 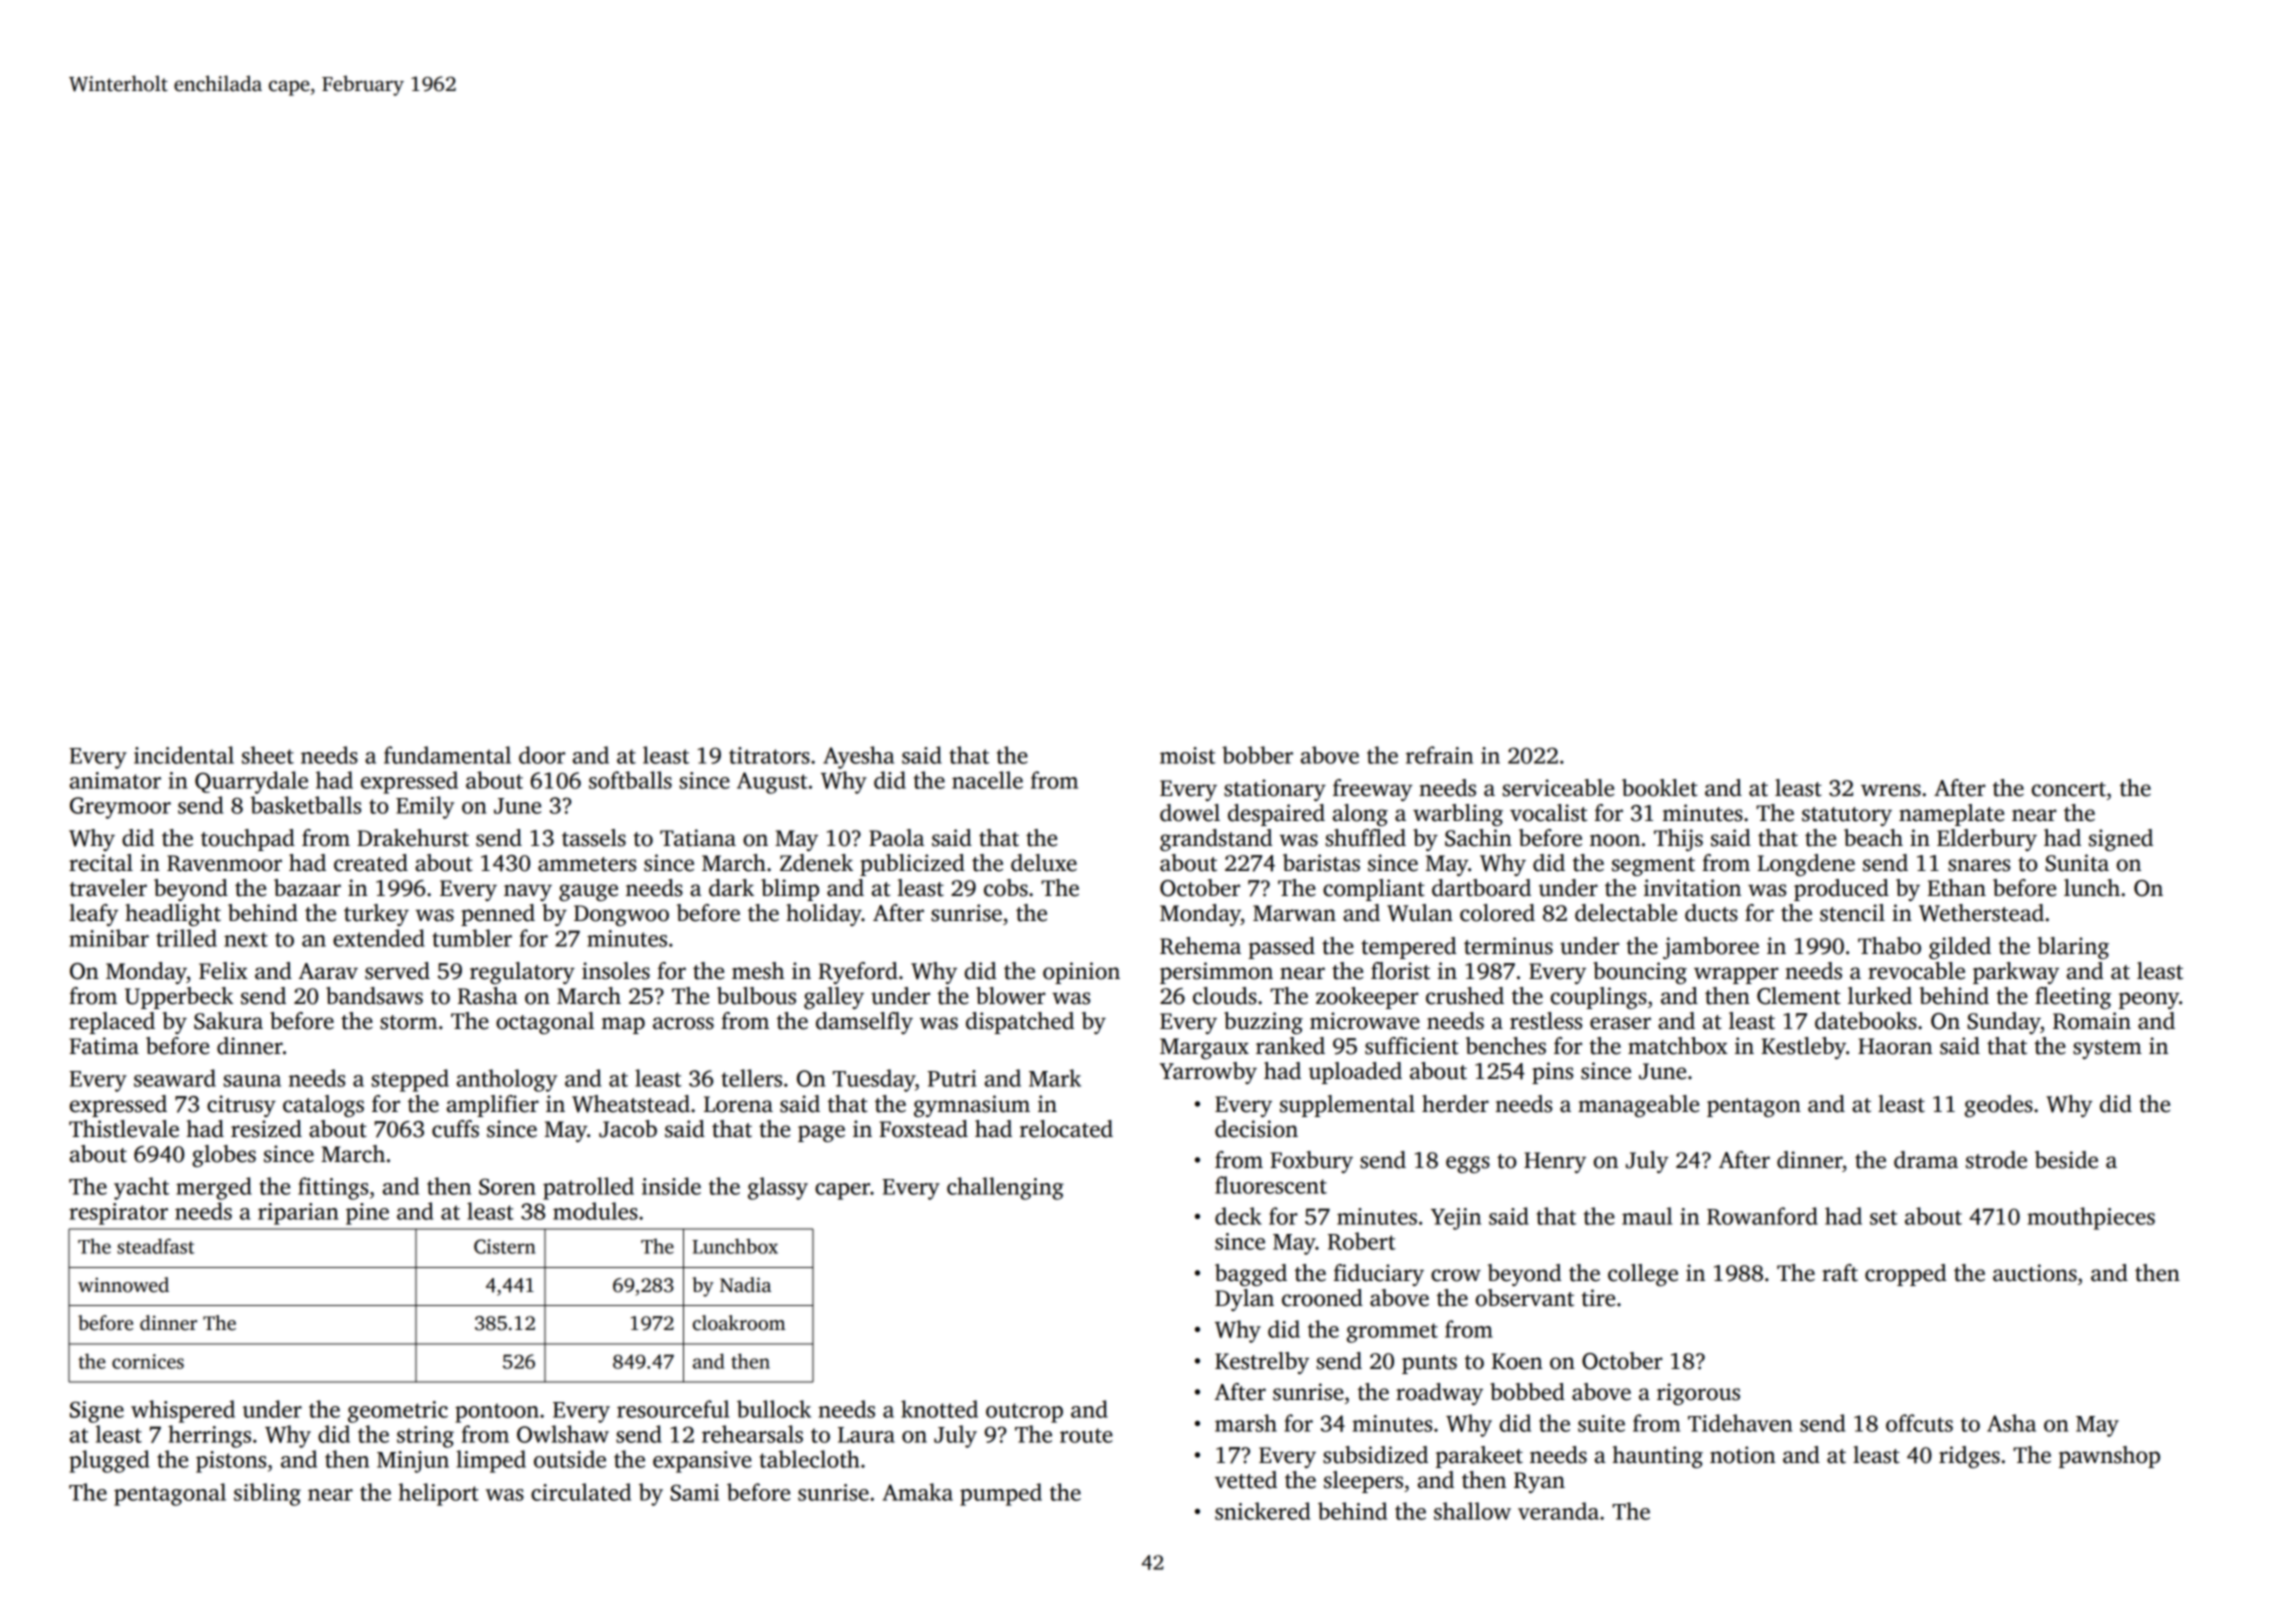 What do you see at coordinates (1740, 1423) in the image?
I see `Tidehaven` at bounding box center [1740, 1423].
